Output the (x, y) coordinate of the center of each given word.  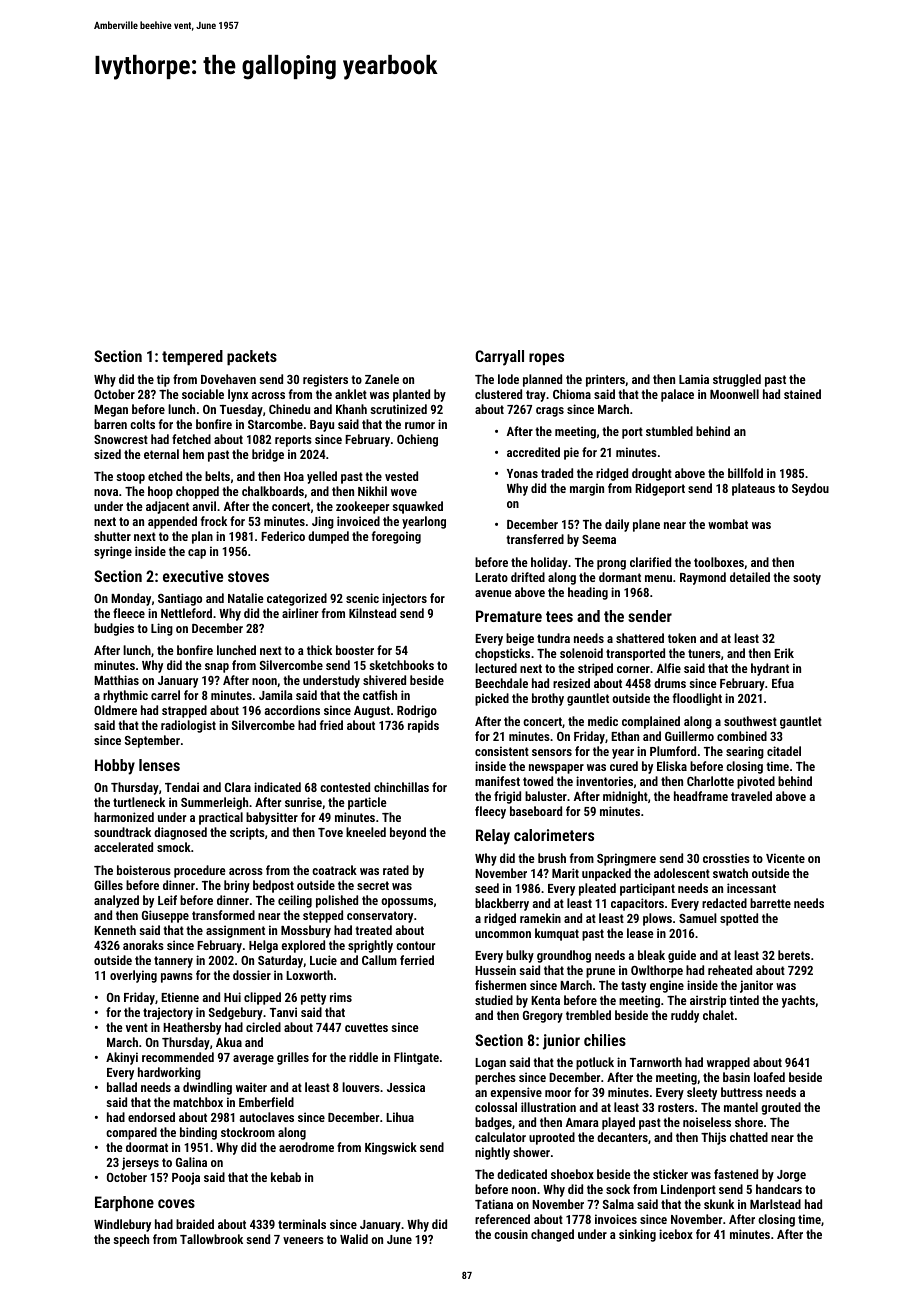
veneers (303, 1240)
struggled (737, 380)
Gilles (108, 885)
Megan (111, 411)
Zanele (382, 379)
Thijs (713, 1138)
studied (494, 1000)
